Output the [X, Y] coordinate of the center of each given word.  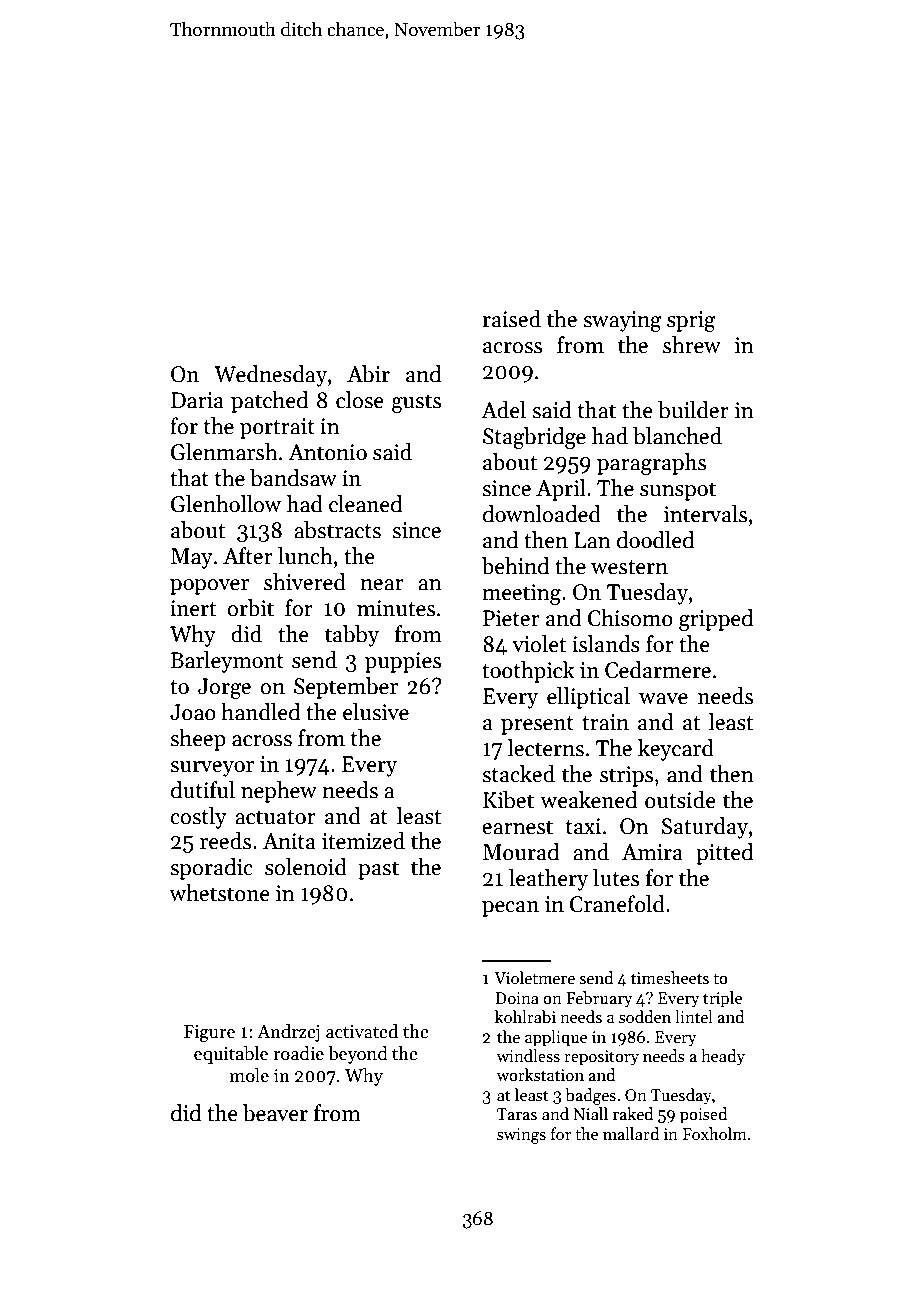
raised [512, 319]
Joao [193, 712]
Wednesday [270, 376]
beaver [275, 1113]
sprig [691, 321]
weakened [588, 800]
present [537, 725]
